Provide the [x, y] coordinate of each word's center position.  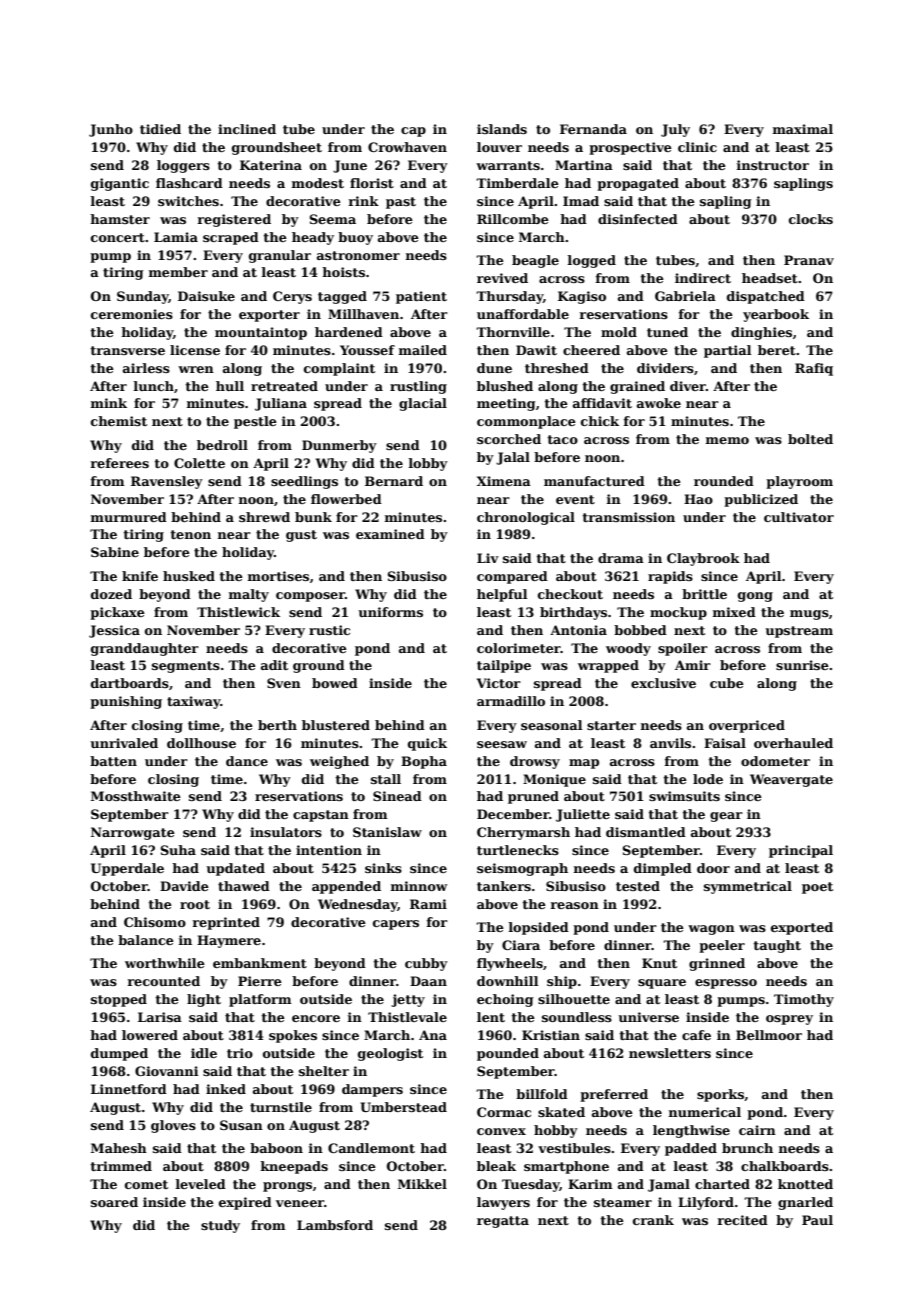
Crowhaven [407, 147]
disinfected [638, 219]
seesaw [502, 744]
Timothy [804, 1000]
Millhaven [363, 314]
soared [114, 1202]
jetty [408, 1000]
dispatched [766, 297]
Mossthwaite [136, 796]
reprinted [226, 923]
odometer [775, 761]
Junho [111, 130]
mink [109, 403]
